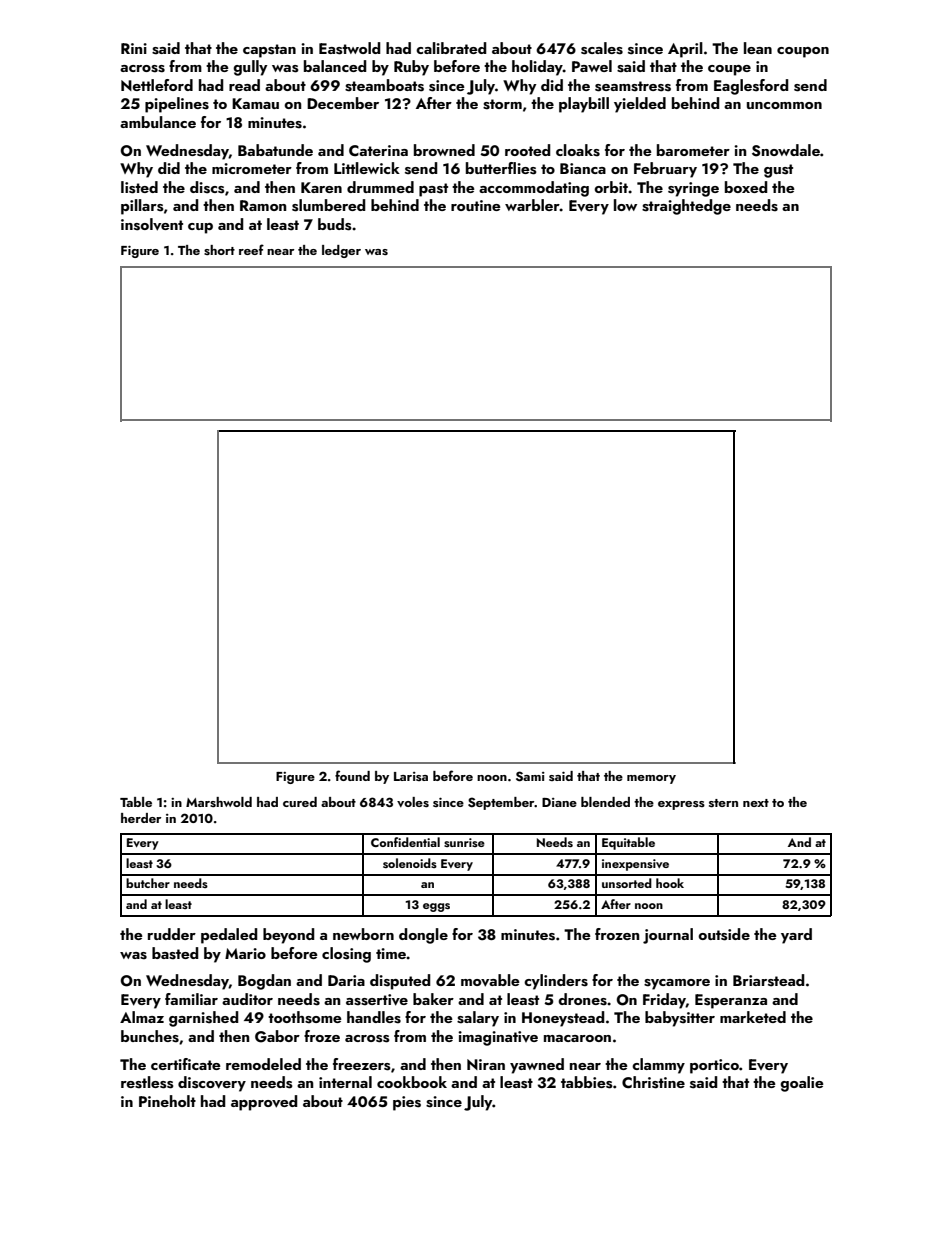 The width and height of the document is (952, 1233). I want to click on calibrated, so click(451, 48).
